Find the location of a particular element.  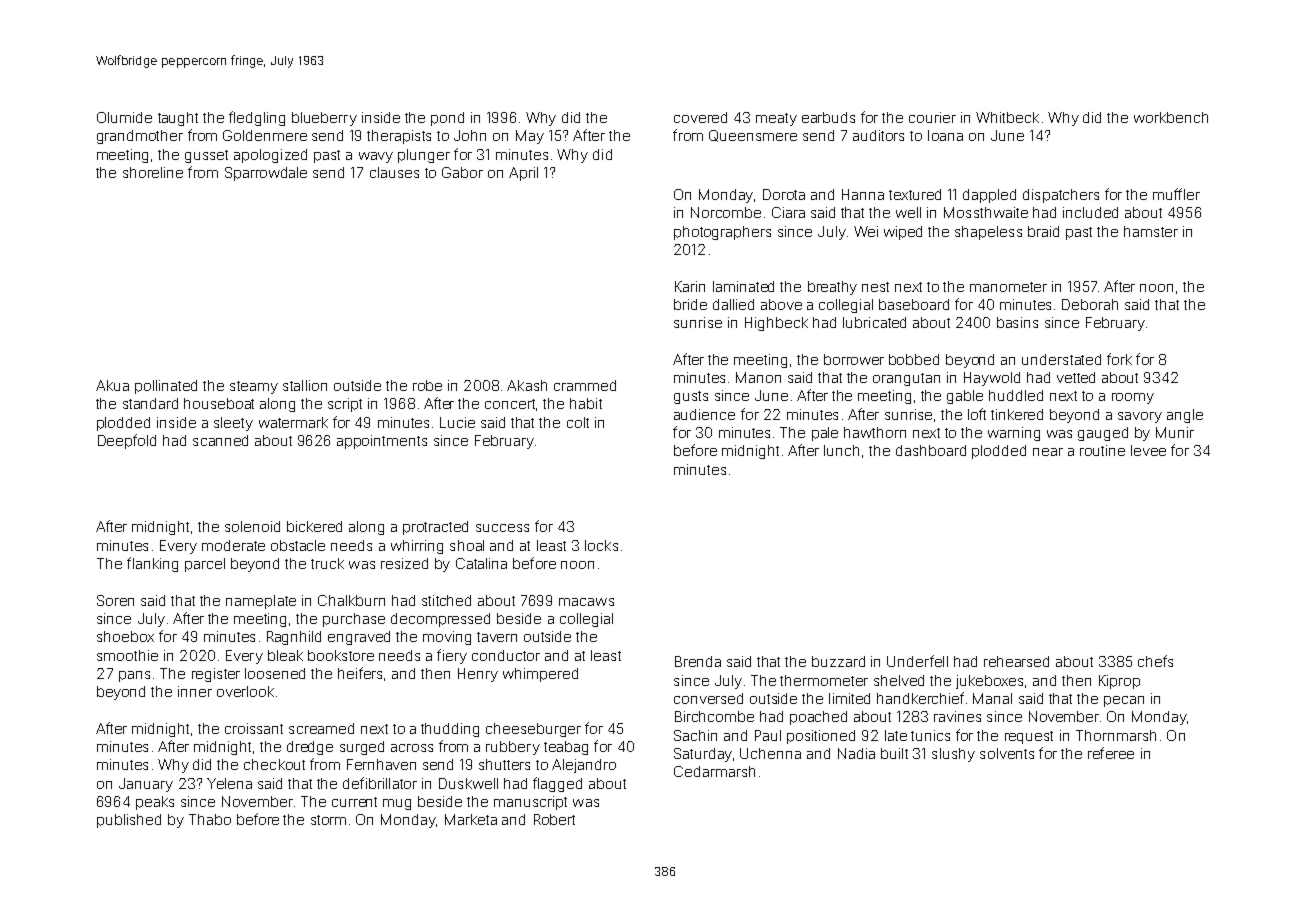

covered is located at coordinates (700, 117).
